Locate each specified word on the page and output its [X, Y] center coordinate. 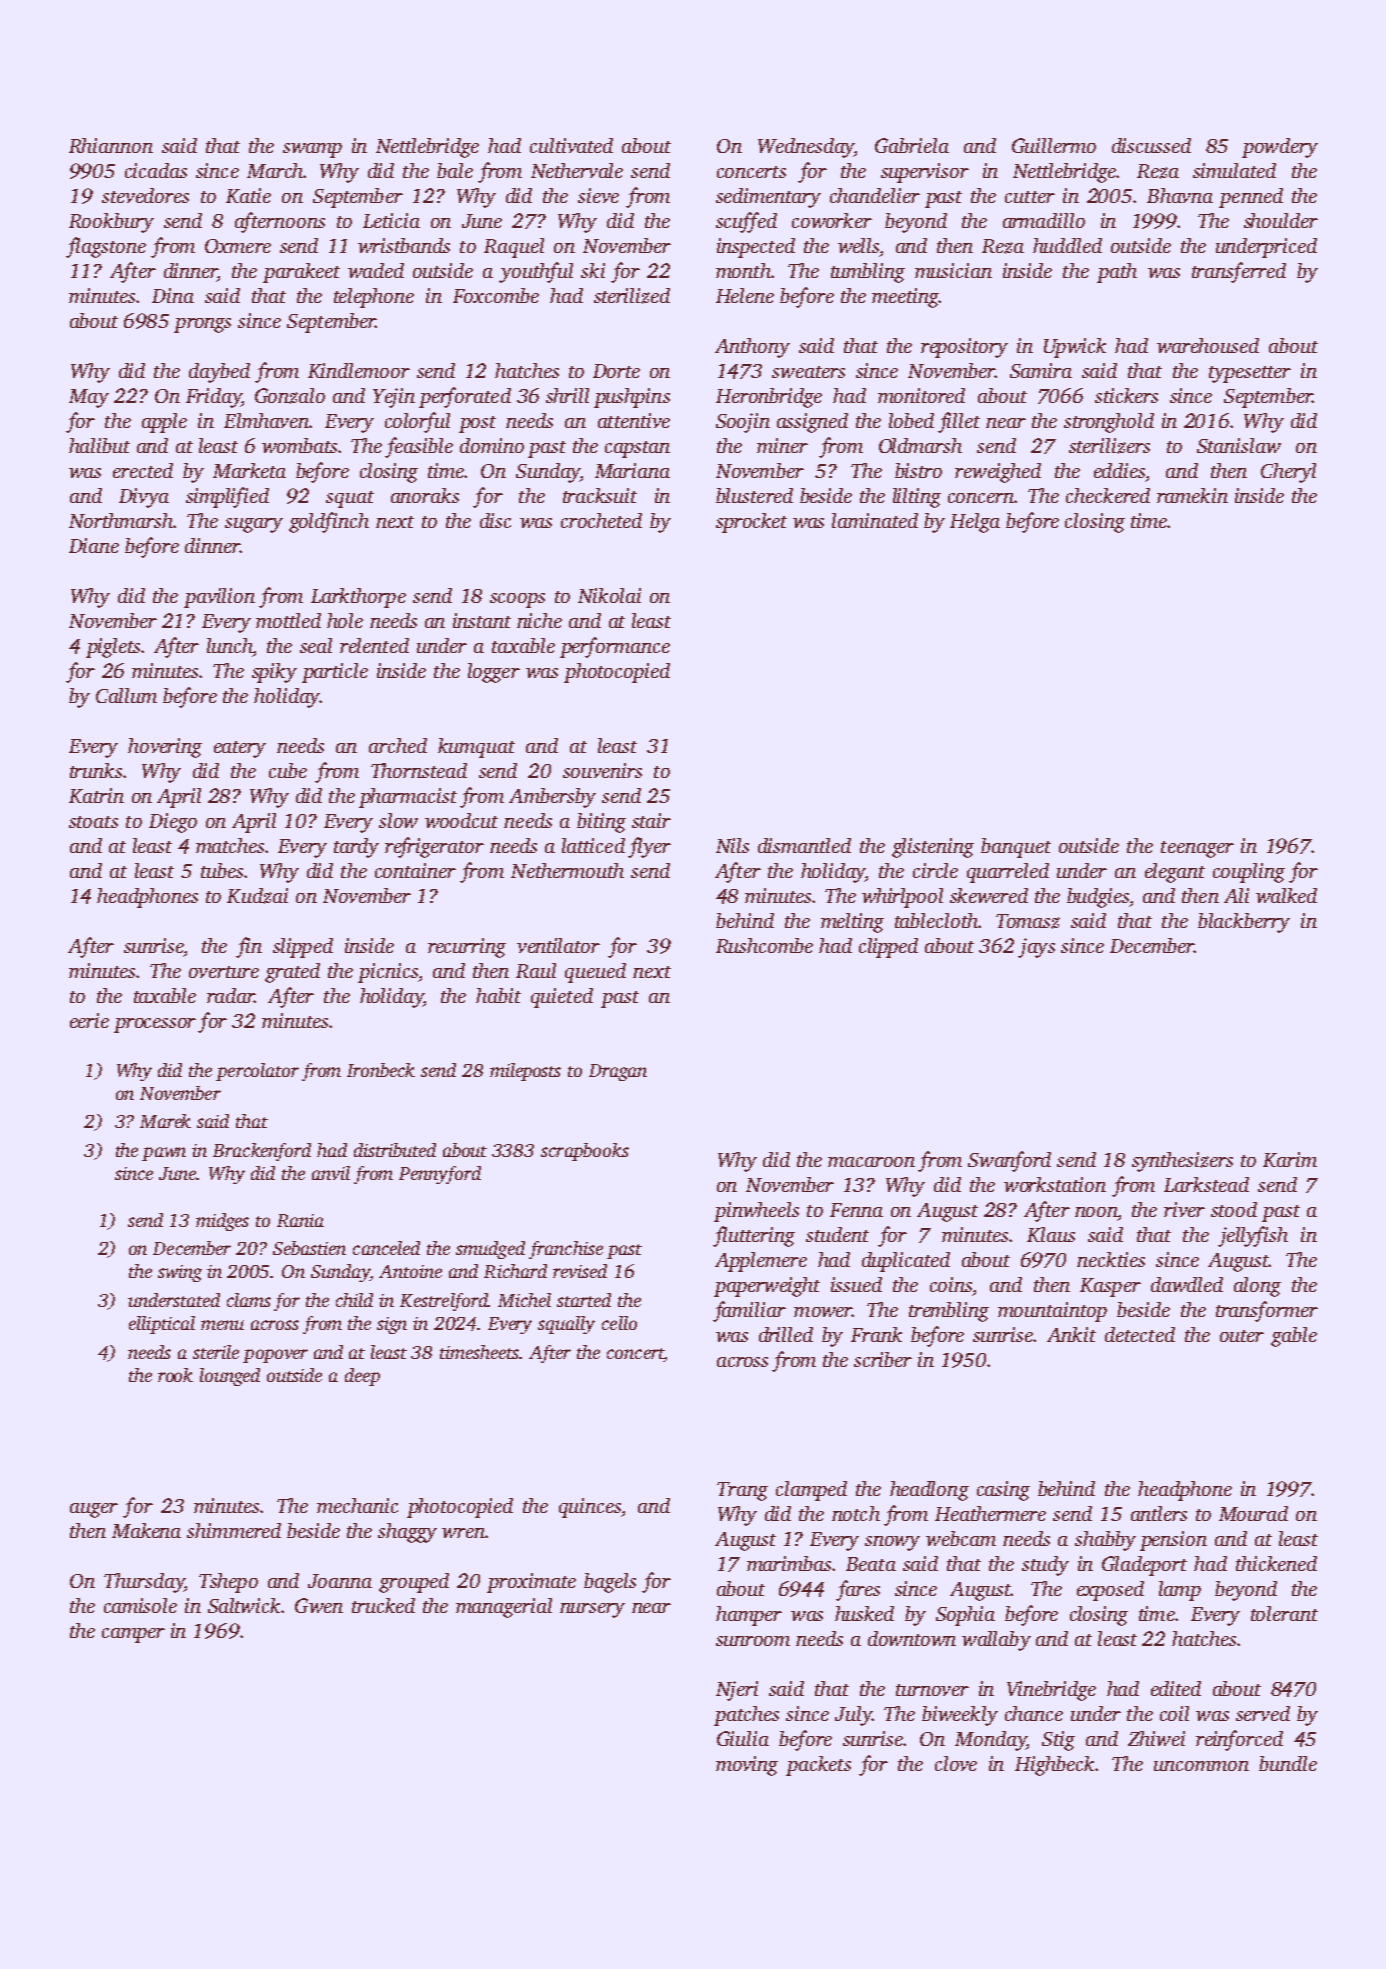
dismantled [804, 845]
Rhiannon [111, 145]
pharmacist [408, 798]
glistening [933, 848]
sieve [598, 195]
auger [94, 1510]
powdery [1280, 148]
